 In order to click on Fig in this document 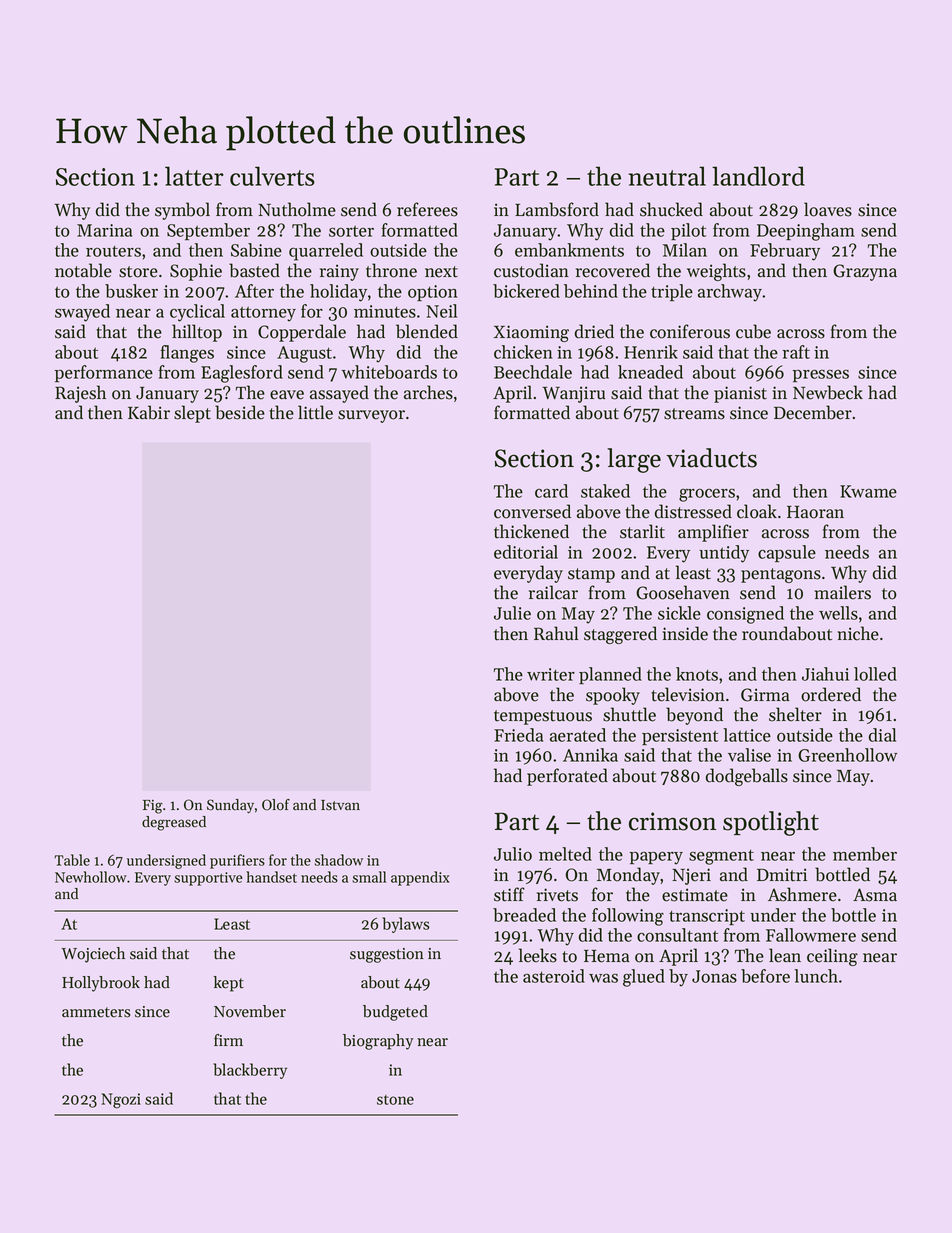, I will do `click(153, 807)`.
